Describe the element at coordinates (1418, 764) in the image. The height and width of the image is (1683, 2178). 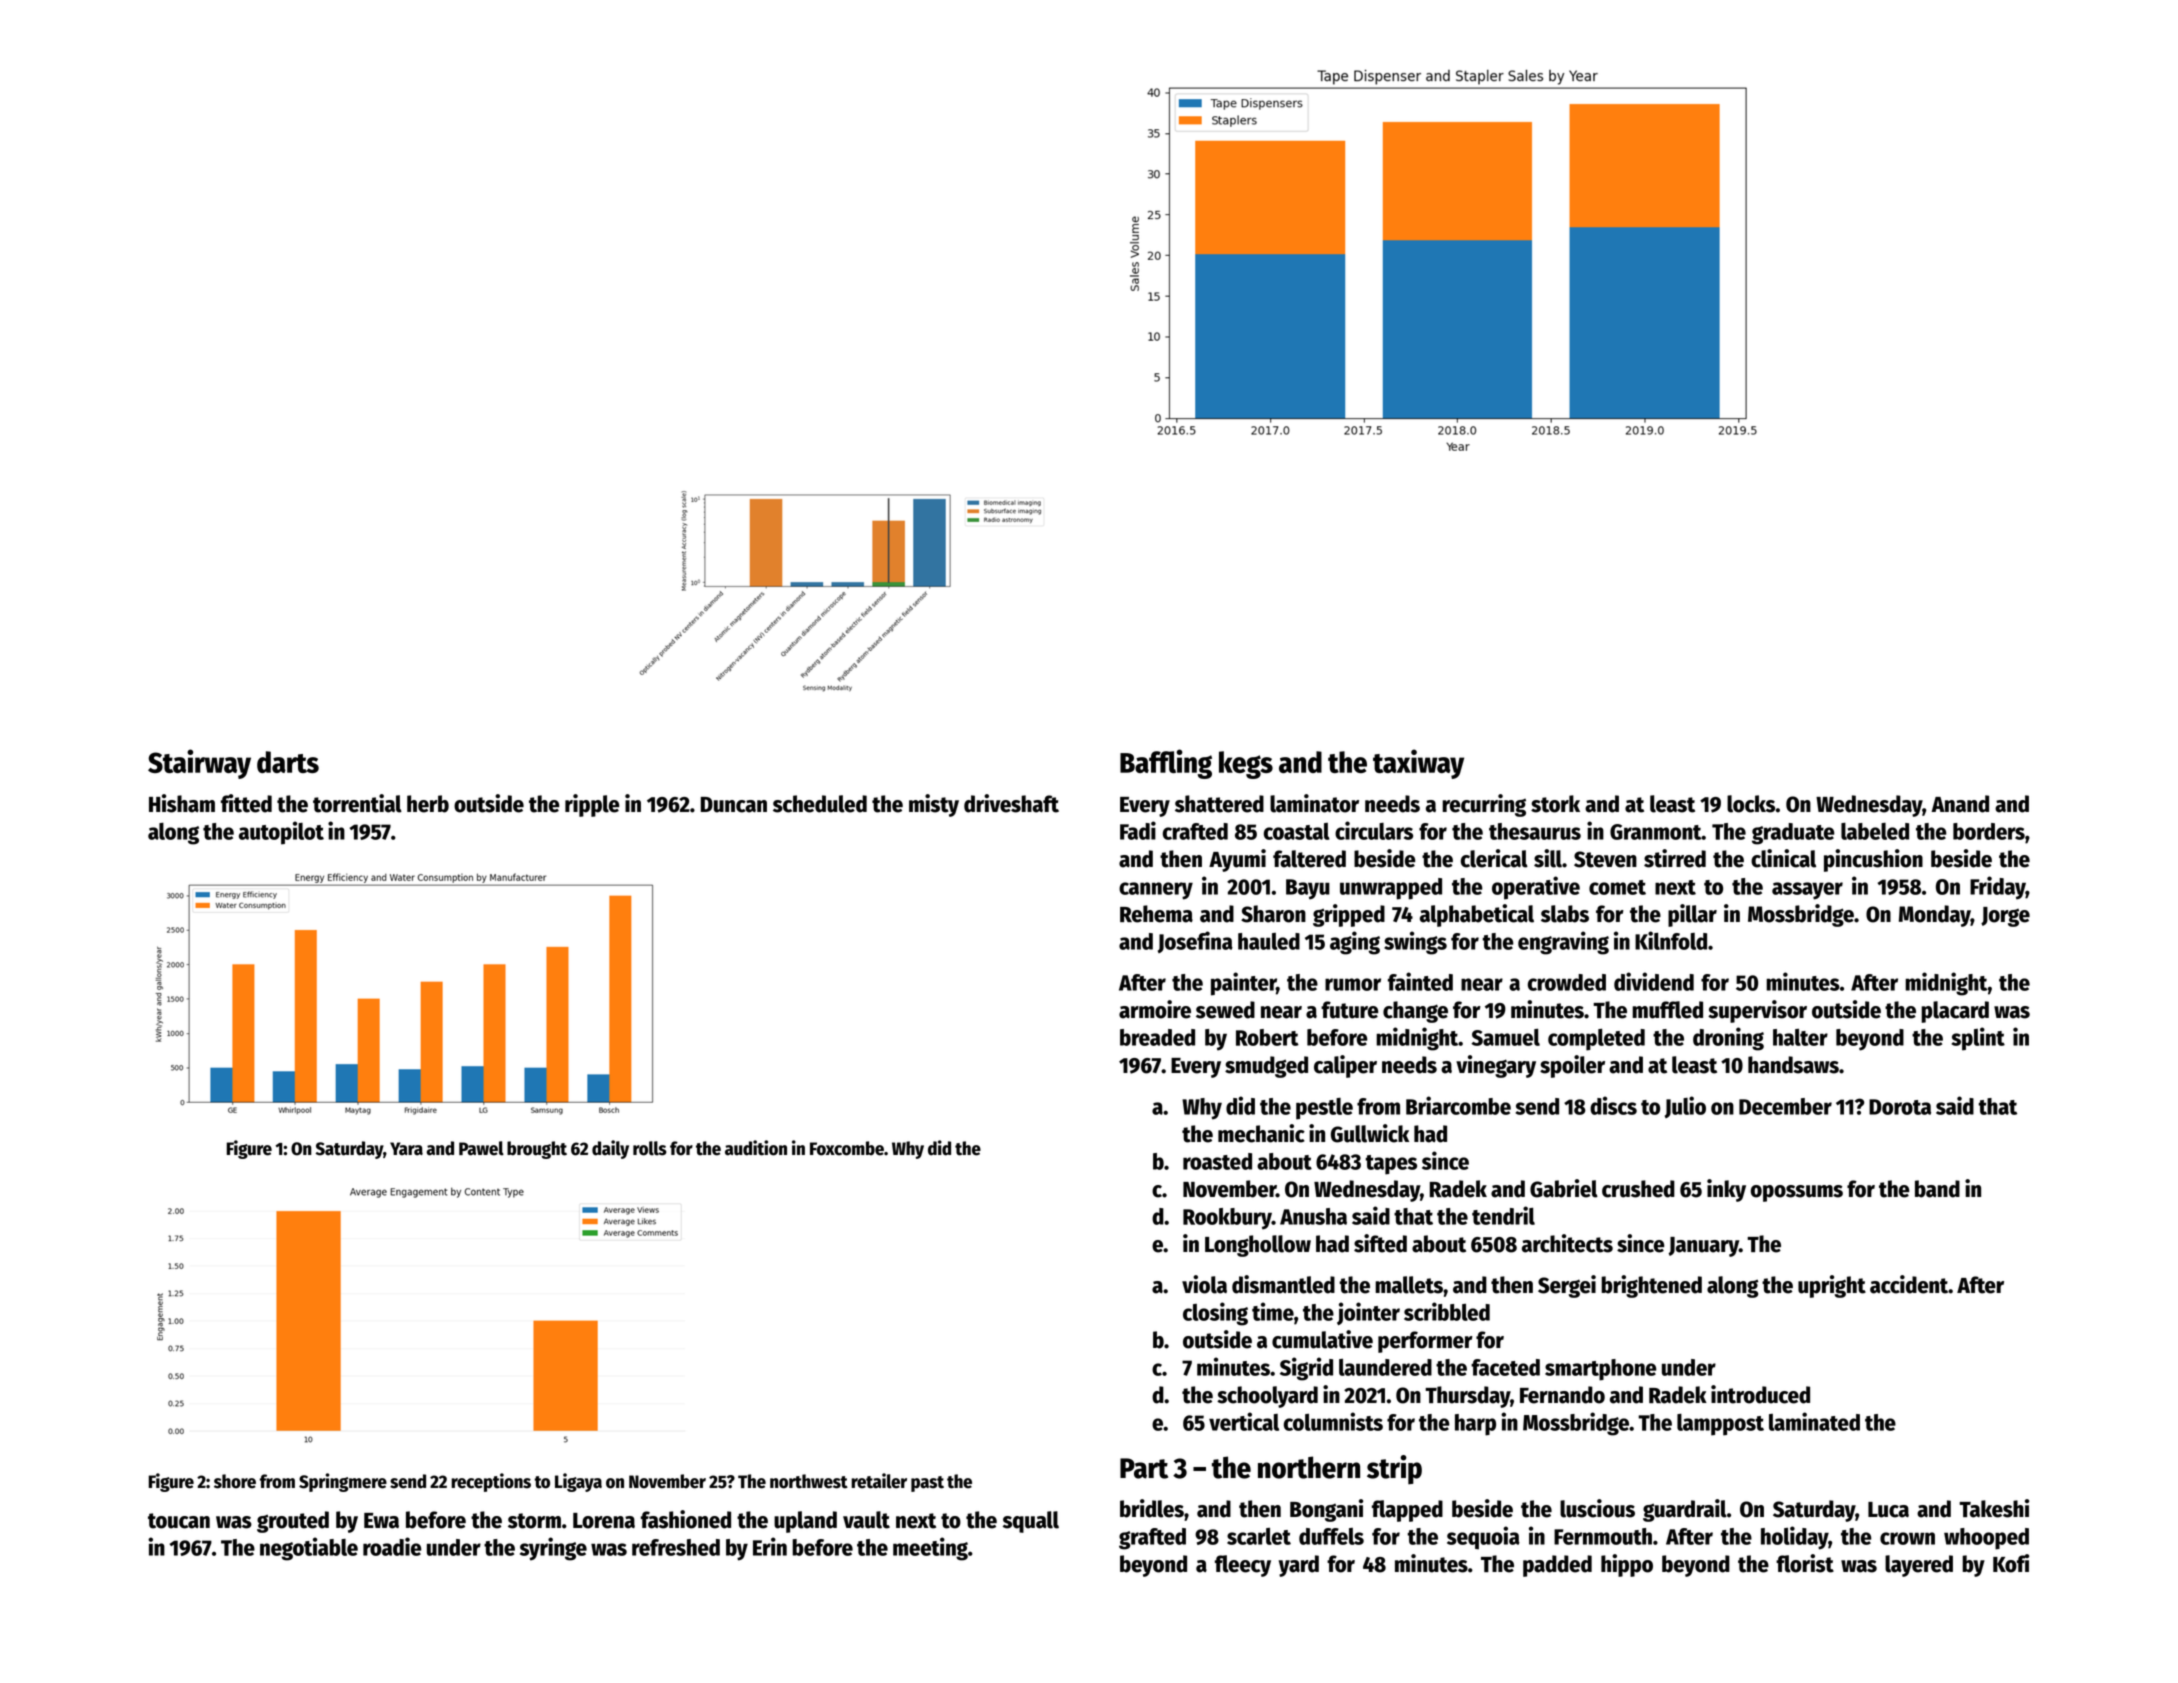
I see `taxiway` at that location.
